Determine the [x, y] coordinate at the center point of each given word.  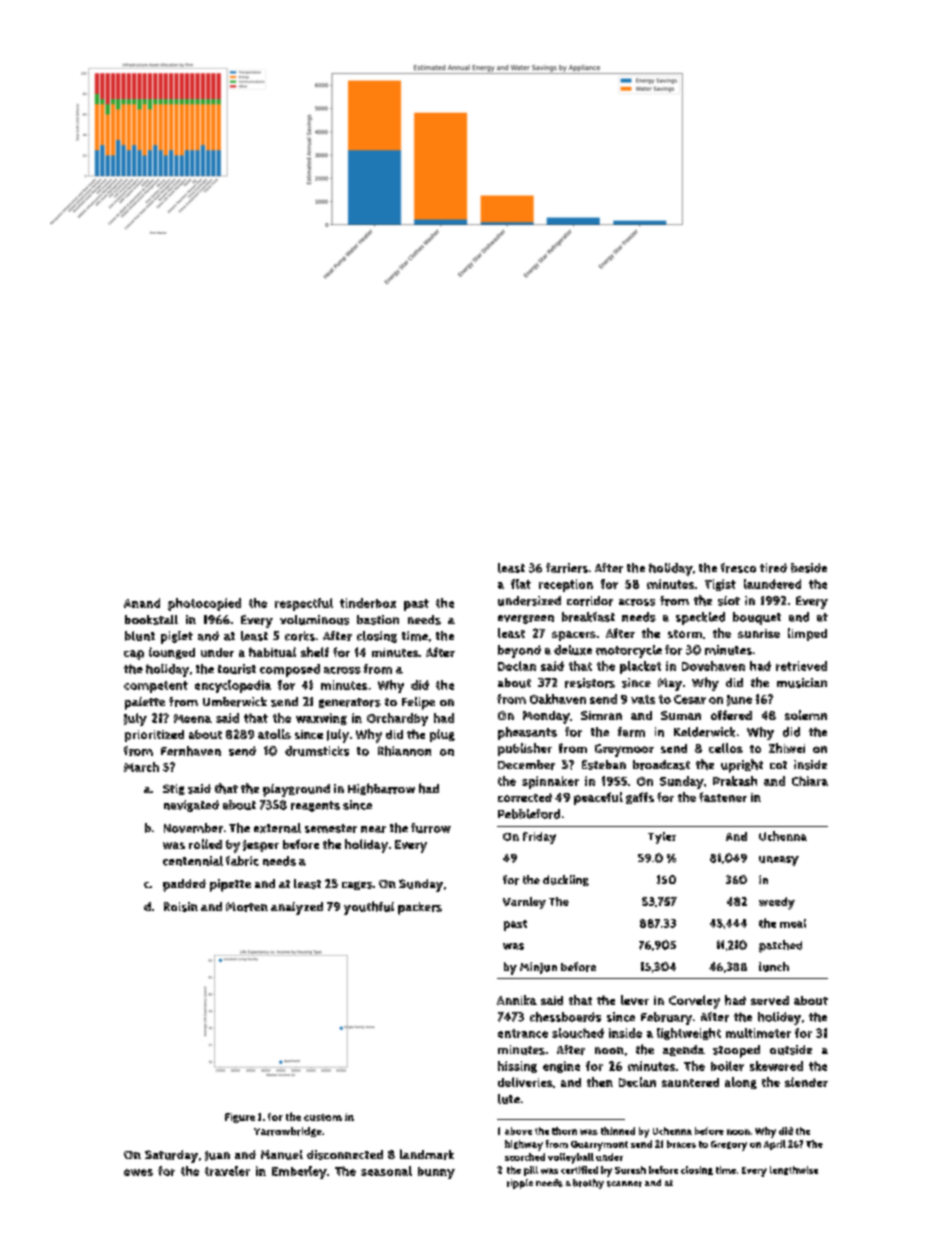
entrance [523, 1033]
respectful [304, 604]
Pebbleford [529, 814]
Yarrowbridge [288, 1132]
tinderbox [368, 603]
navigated [191, 806]
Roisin [181, 907]
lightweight [689, 1034]
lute [509, 1099]
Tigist [720, 585]
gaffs [640, 798]
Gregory [729, 1146]
